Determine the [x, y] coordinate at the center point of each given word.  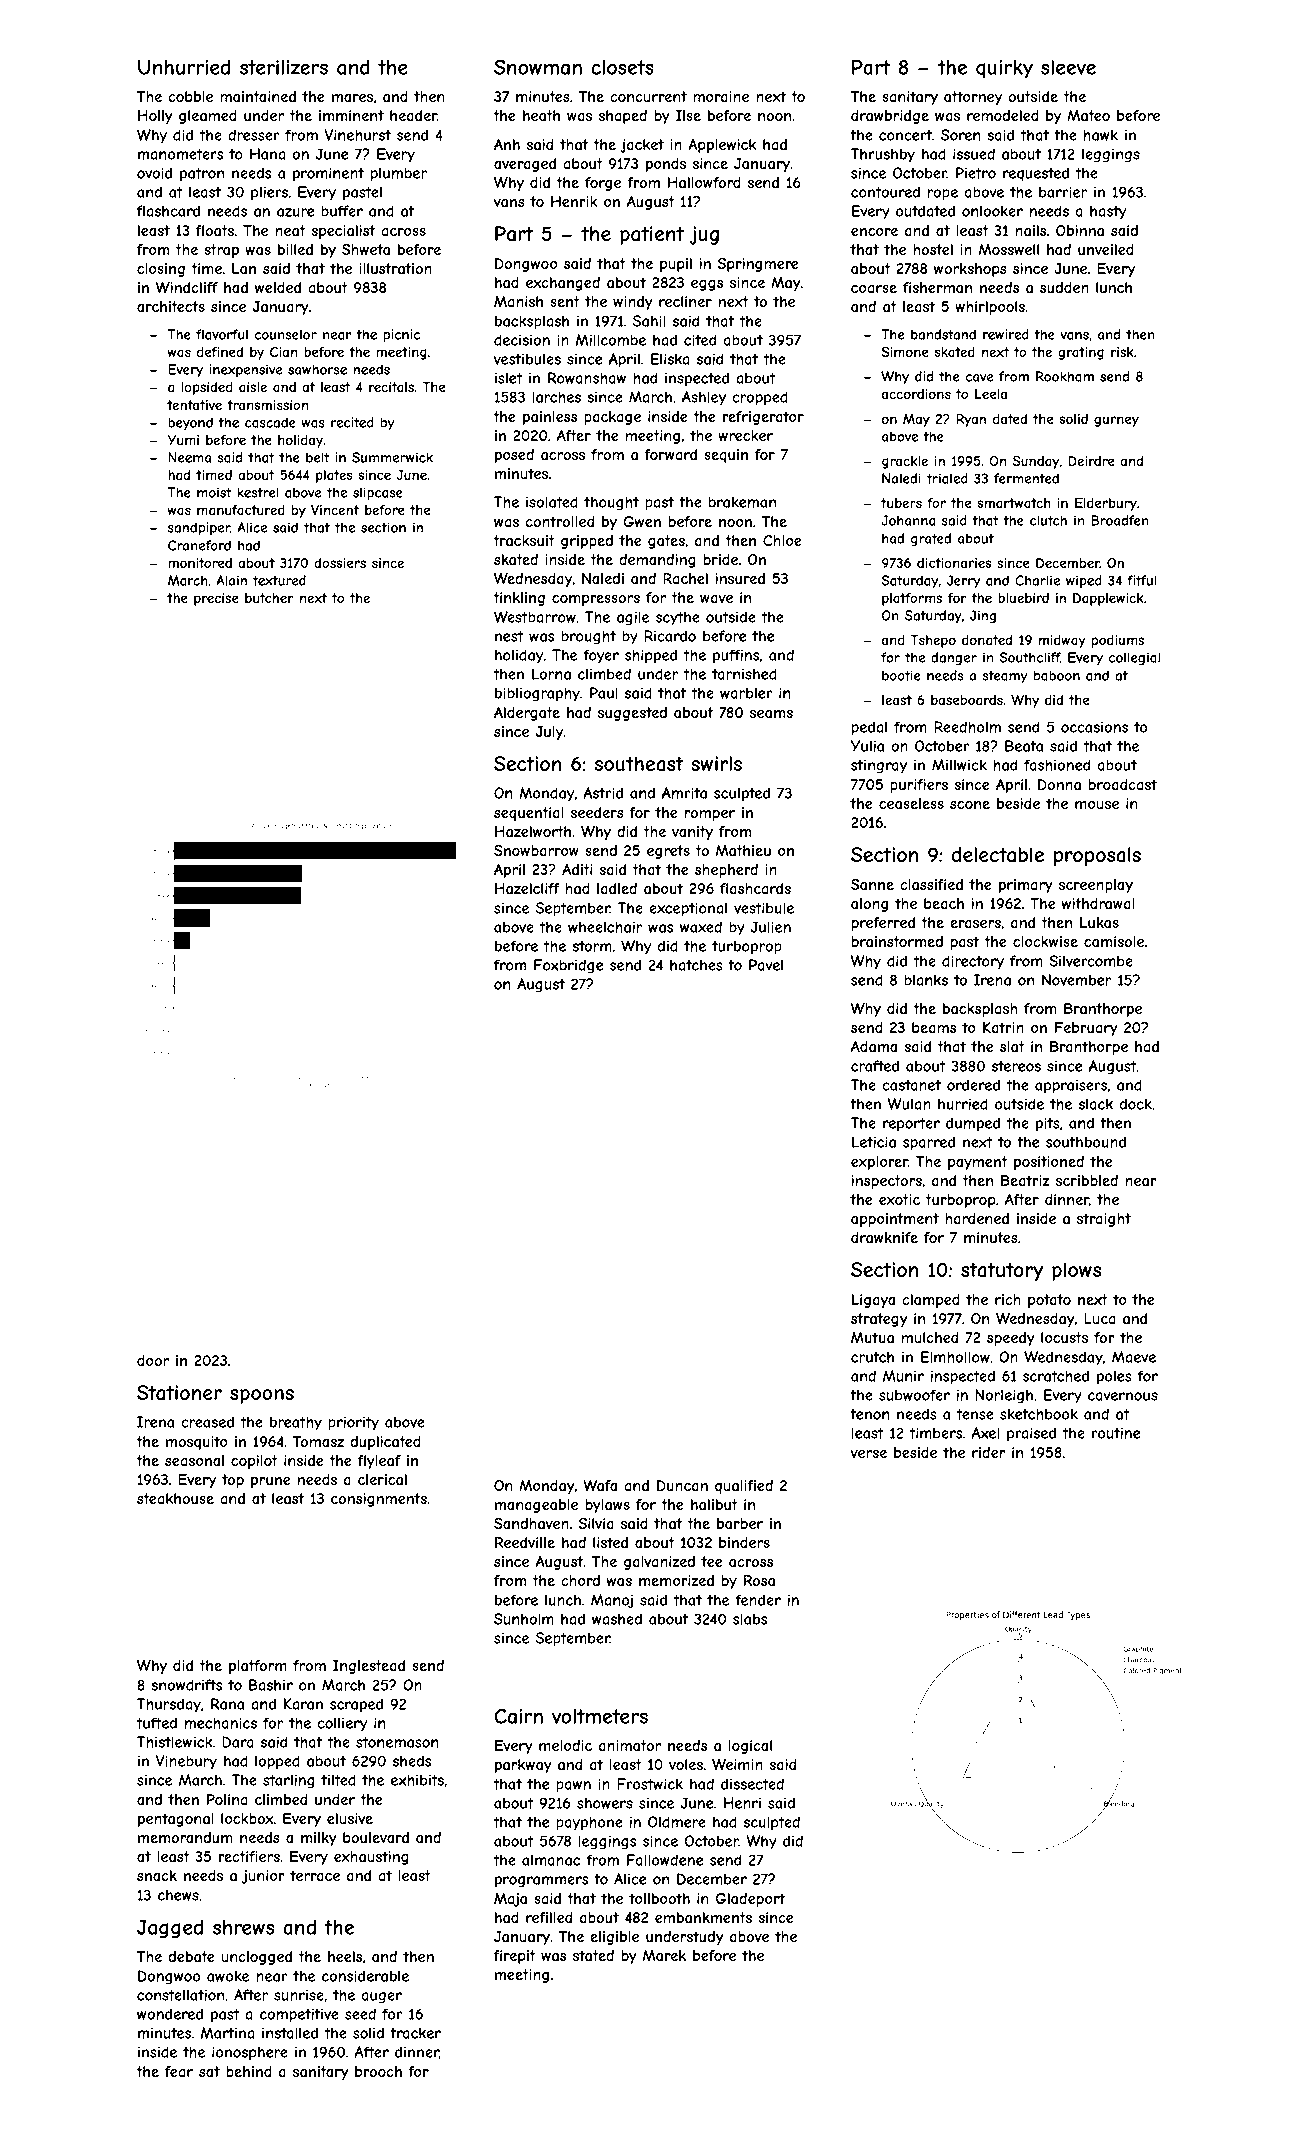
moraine [721, 96]
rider [989, 1452]
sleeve [1068, 67]
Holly [155, 117]
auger [382, 1998]
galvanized [659, 1563]
